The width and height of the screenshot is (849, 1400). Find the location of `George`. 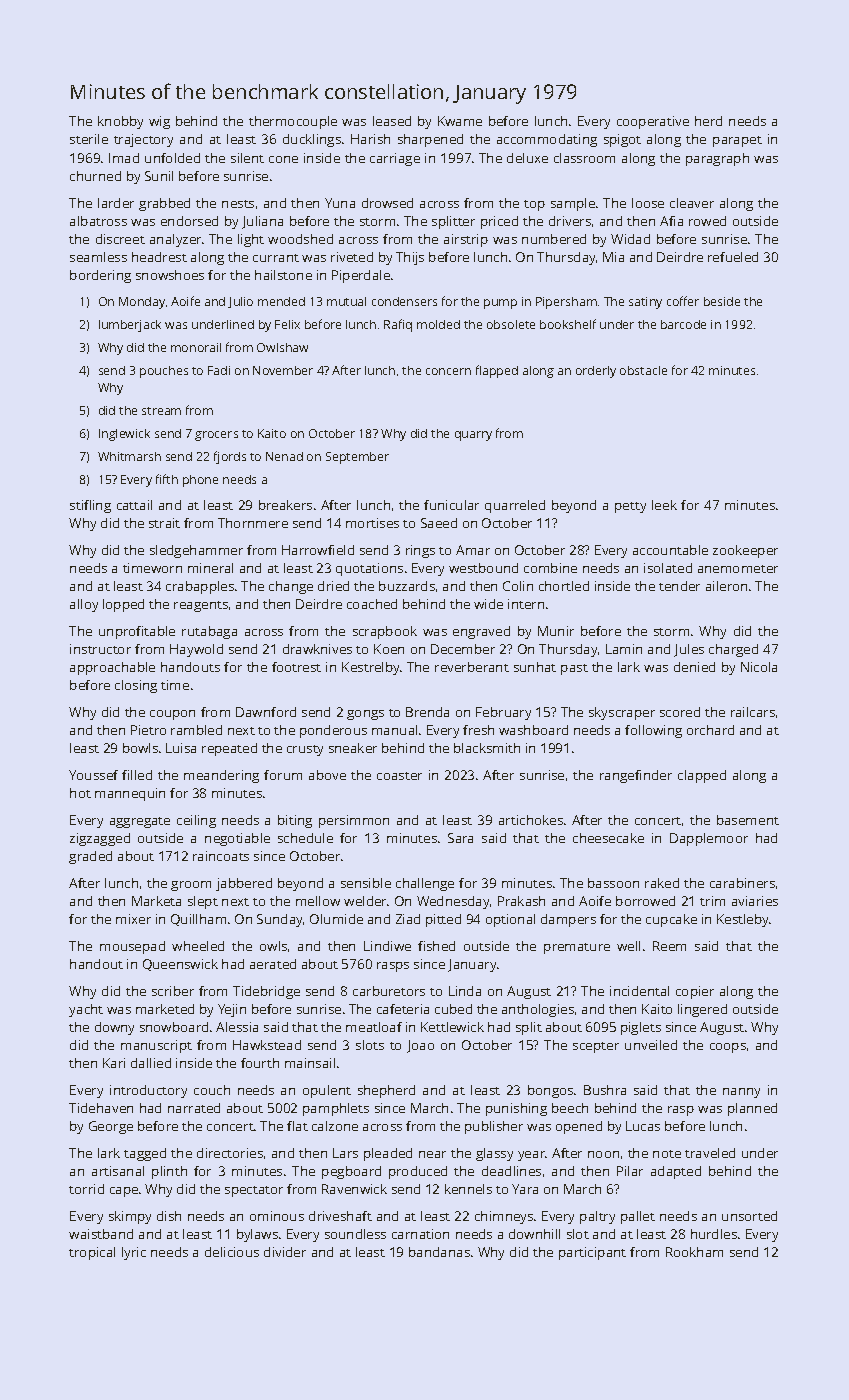

George is located at coordinates (111, 1127).
